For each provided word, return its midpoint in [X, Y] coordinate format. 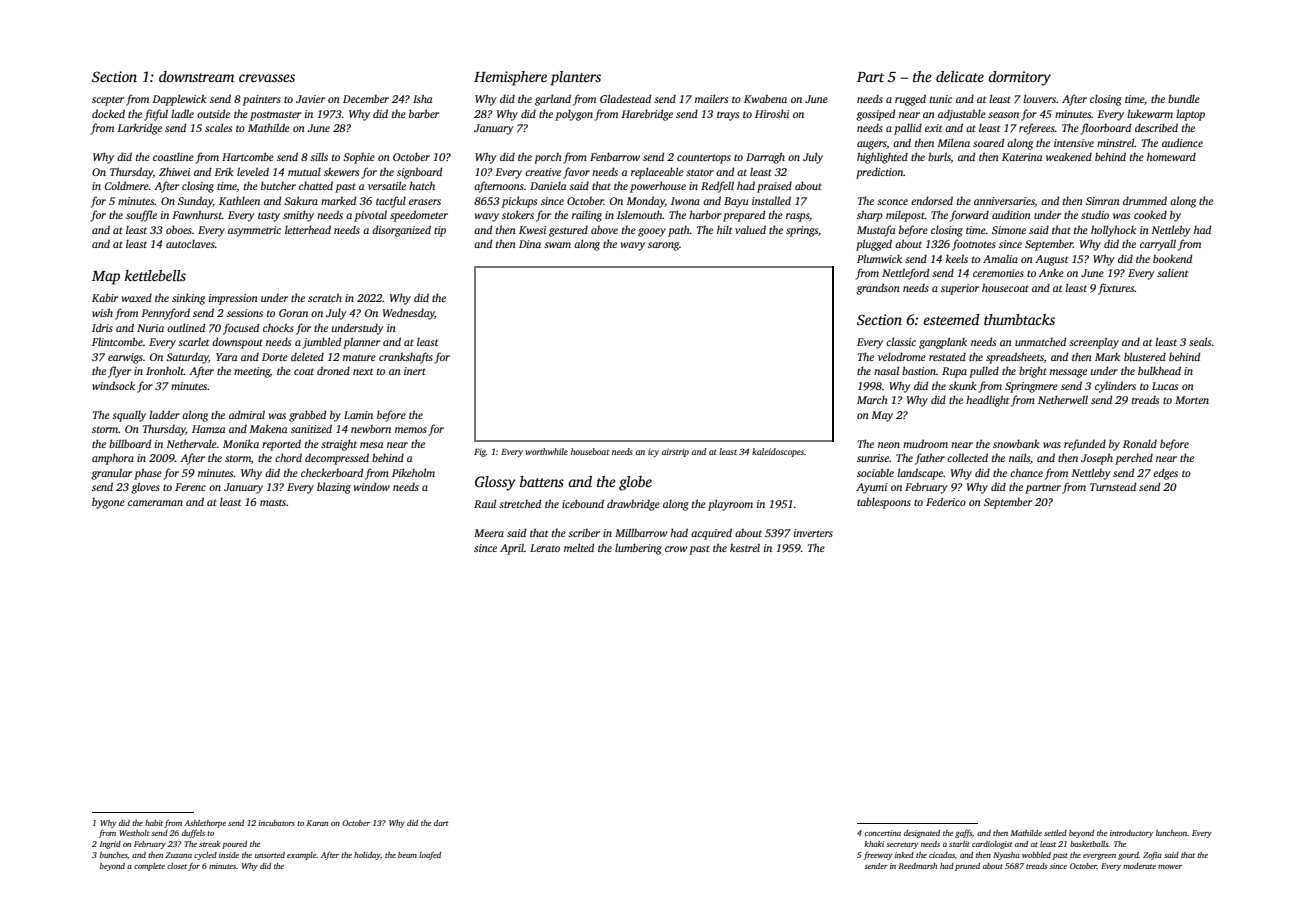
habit [154, 823]
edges [1165, 474]
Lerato [545, 548]
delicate [960, 76]
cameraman [155, 503]
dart [441, 823]
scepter [108, 101]
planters [575, 78]
